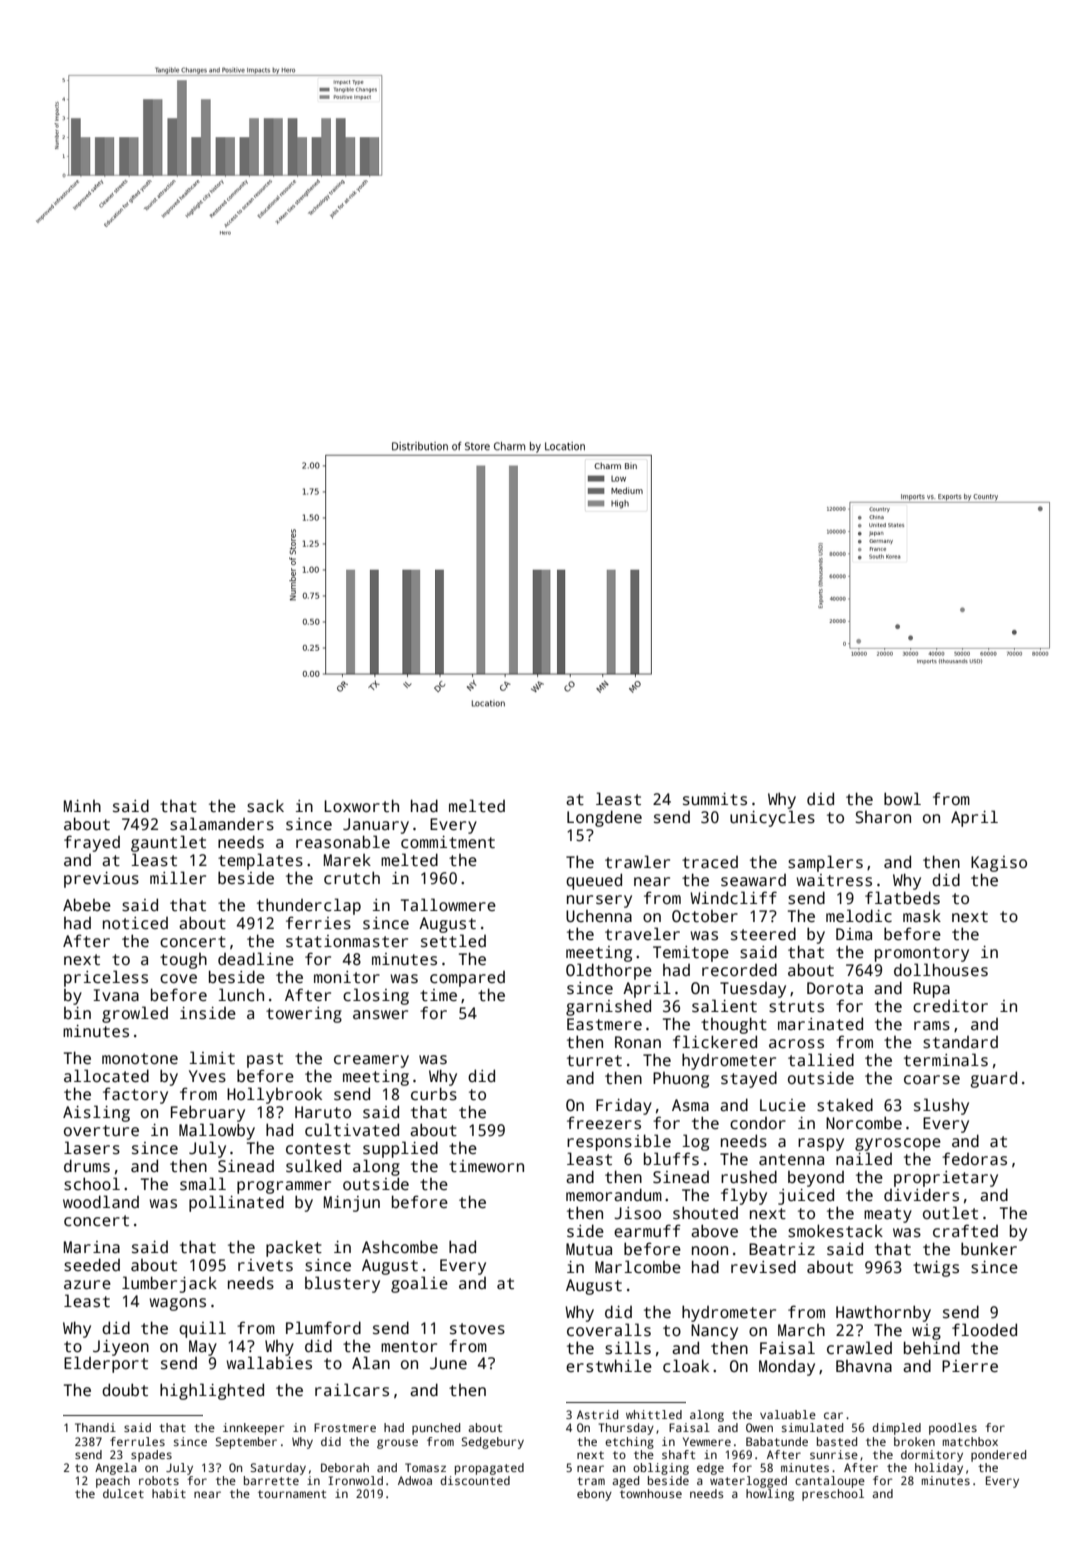 This page has width=1092, height=1544. I want to click on Loxworth, so click(361, 806).
